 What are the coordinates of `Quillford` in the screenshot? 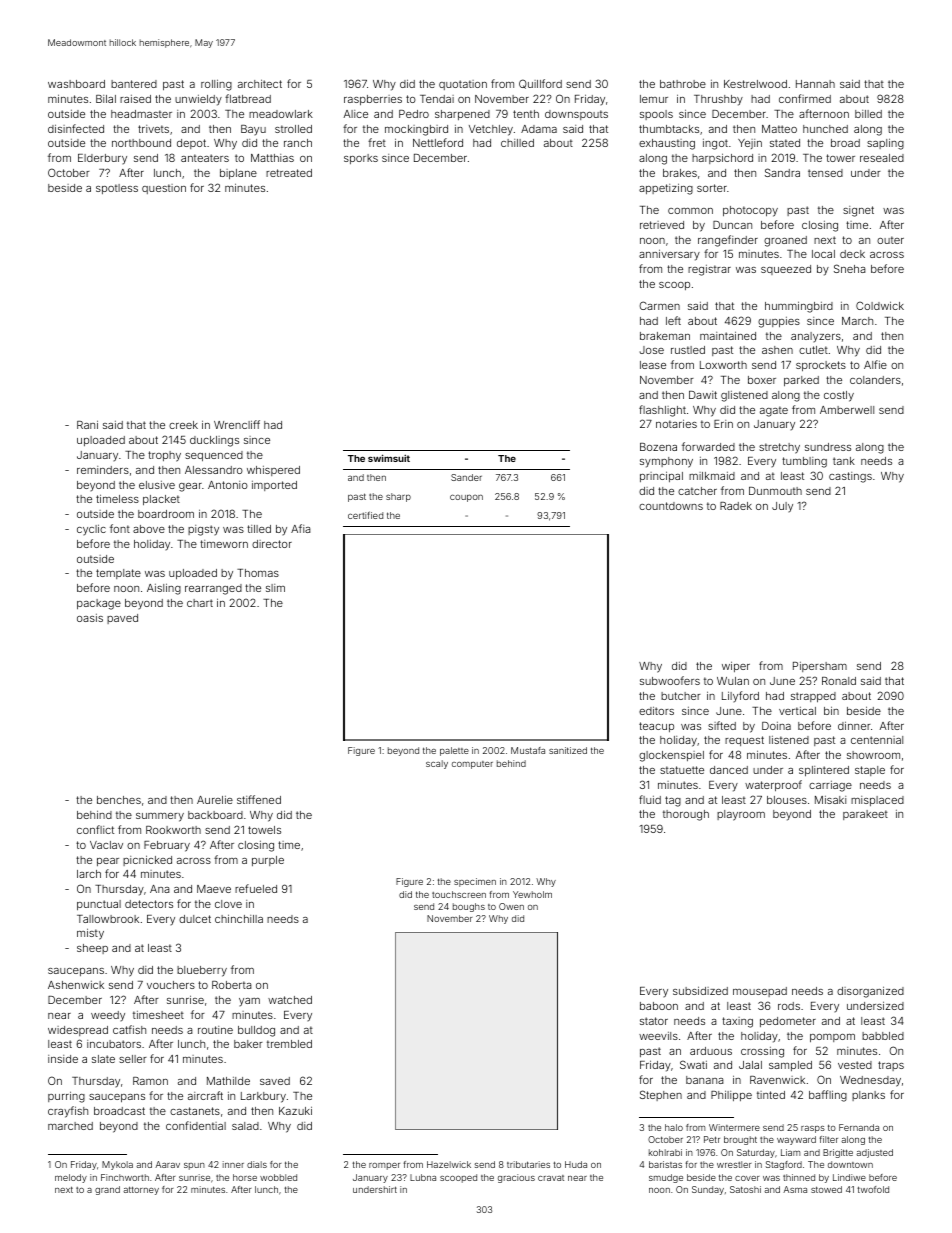 It's located at (540, 84).
